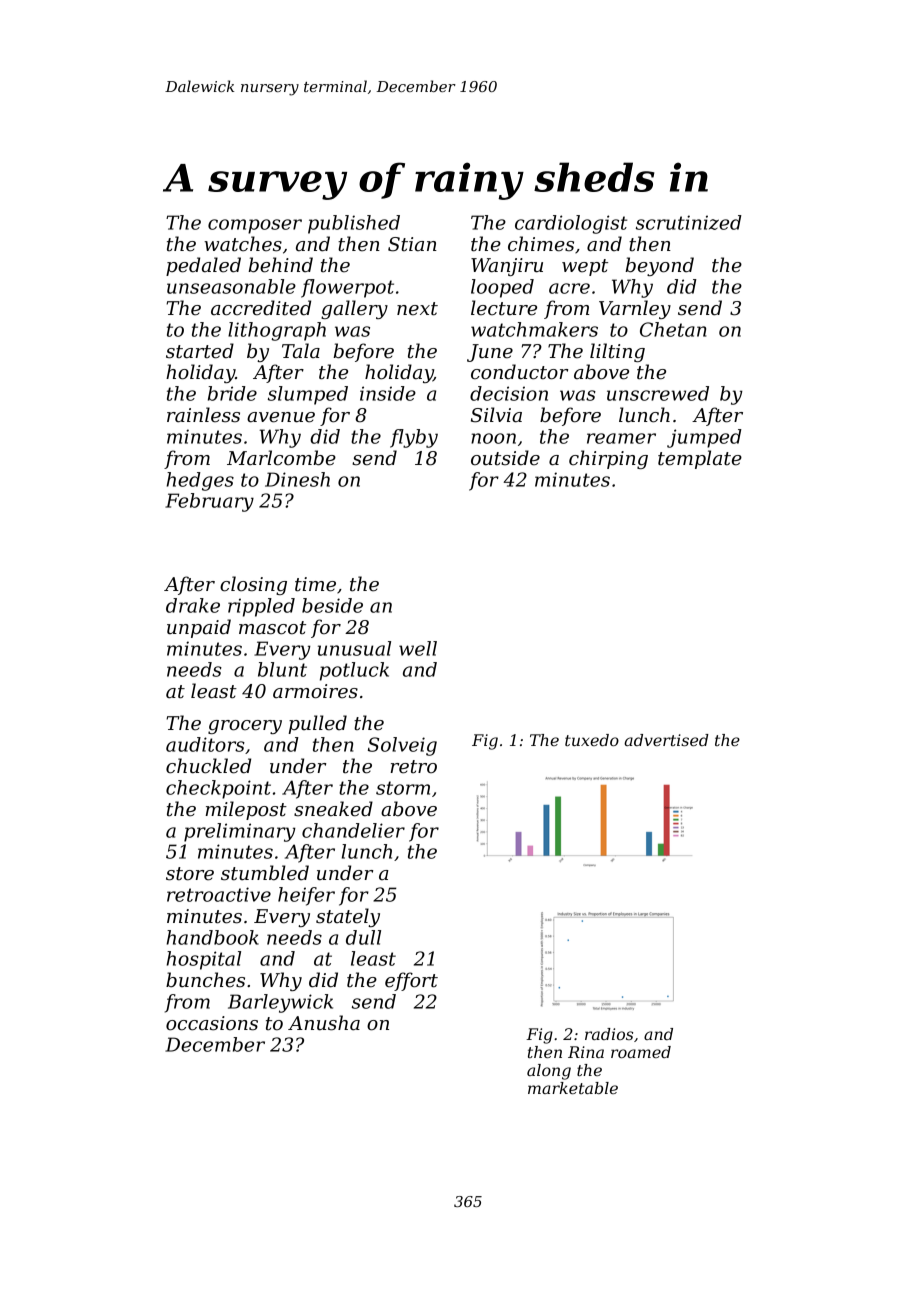 This screenshot has width=908, height=1289. What do you see at coordinates (253, 585) in the screenshot?
I see `closing` at bounding box center [253, 585].
